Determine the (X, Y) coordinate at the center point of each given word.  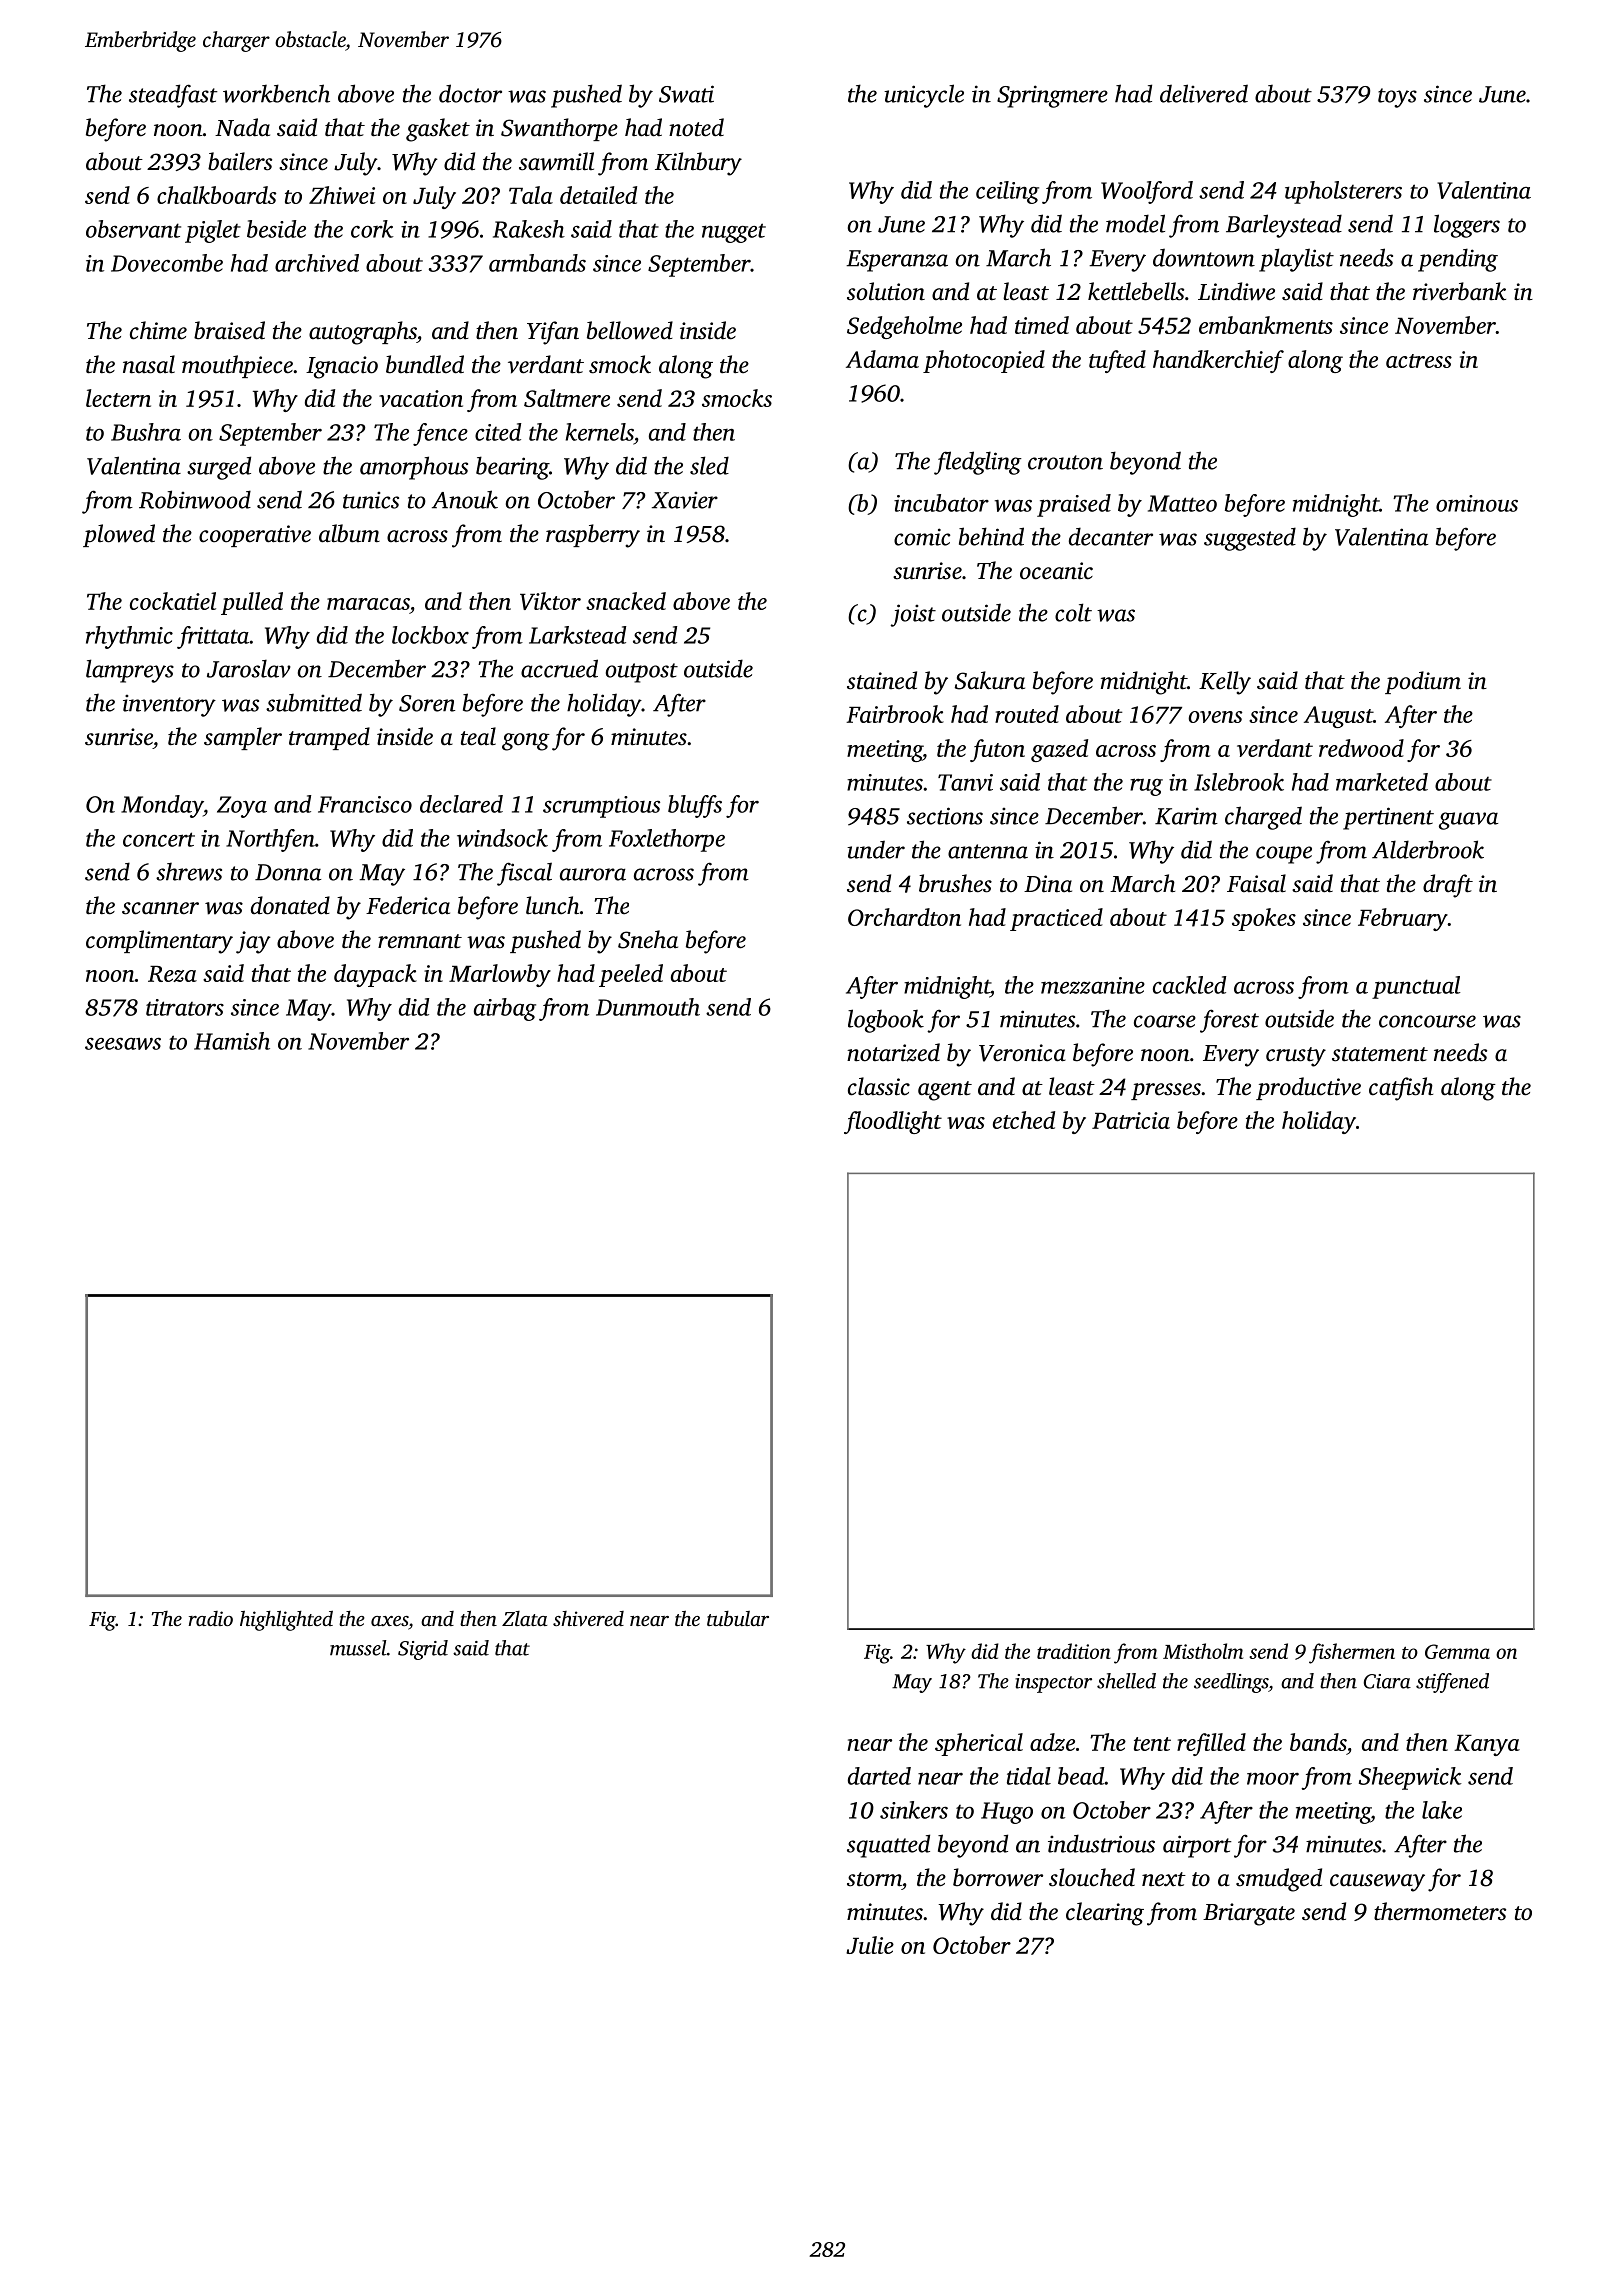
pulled (252, 603)
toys (1397, 98)
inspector (1053, 1683)
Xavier (685, 500)
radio (210, 1618)
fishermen (1352, 1653)
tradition (1074, 1651)
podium (1423, 682)
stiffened (1452, 1683)
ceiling (1007, 192)
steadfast (173, 96)
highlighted (286, 1620)
